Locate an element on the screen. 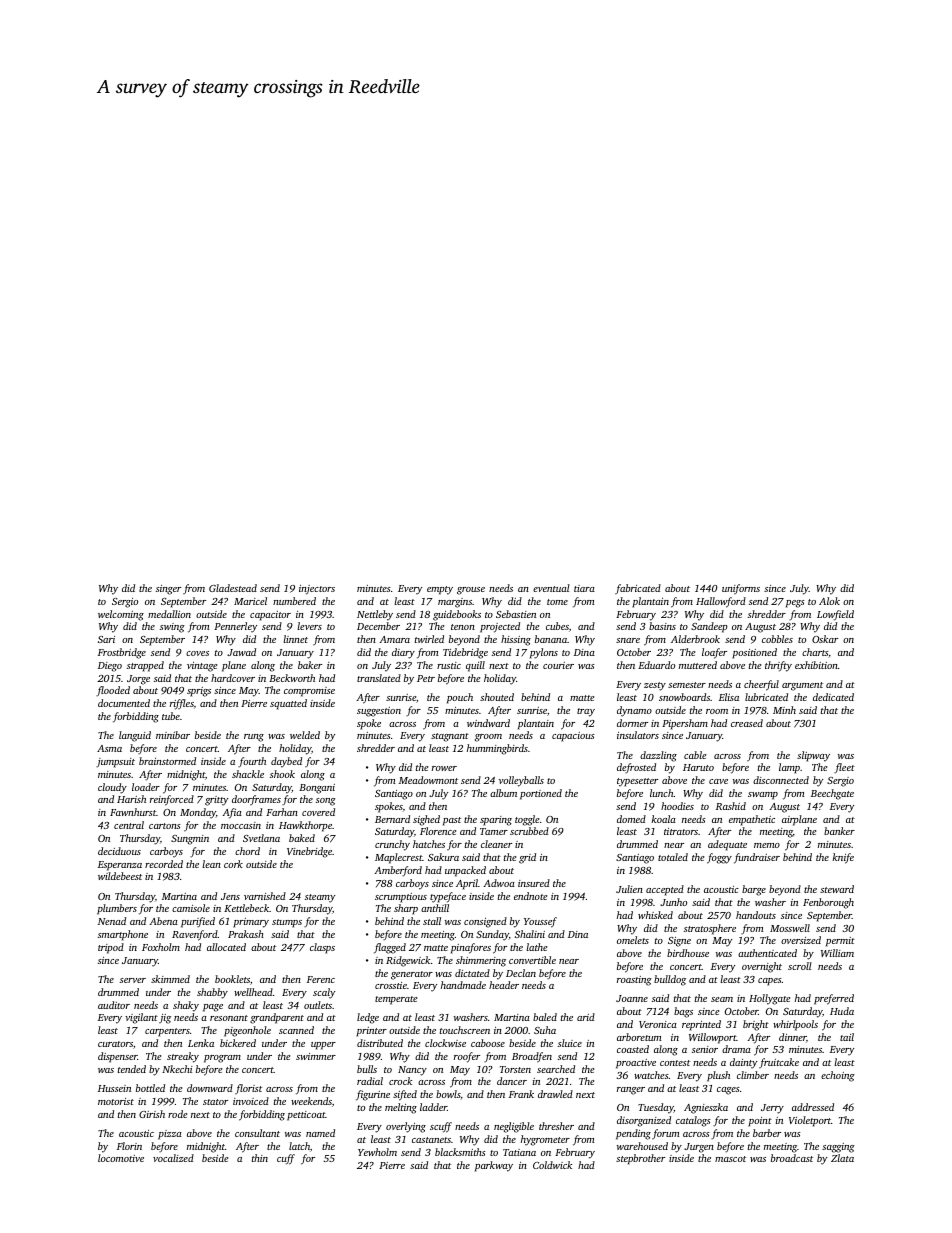  Meadowmont is located at coordinates (428, 780).
